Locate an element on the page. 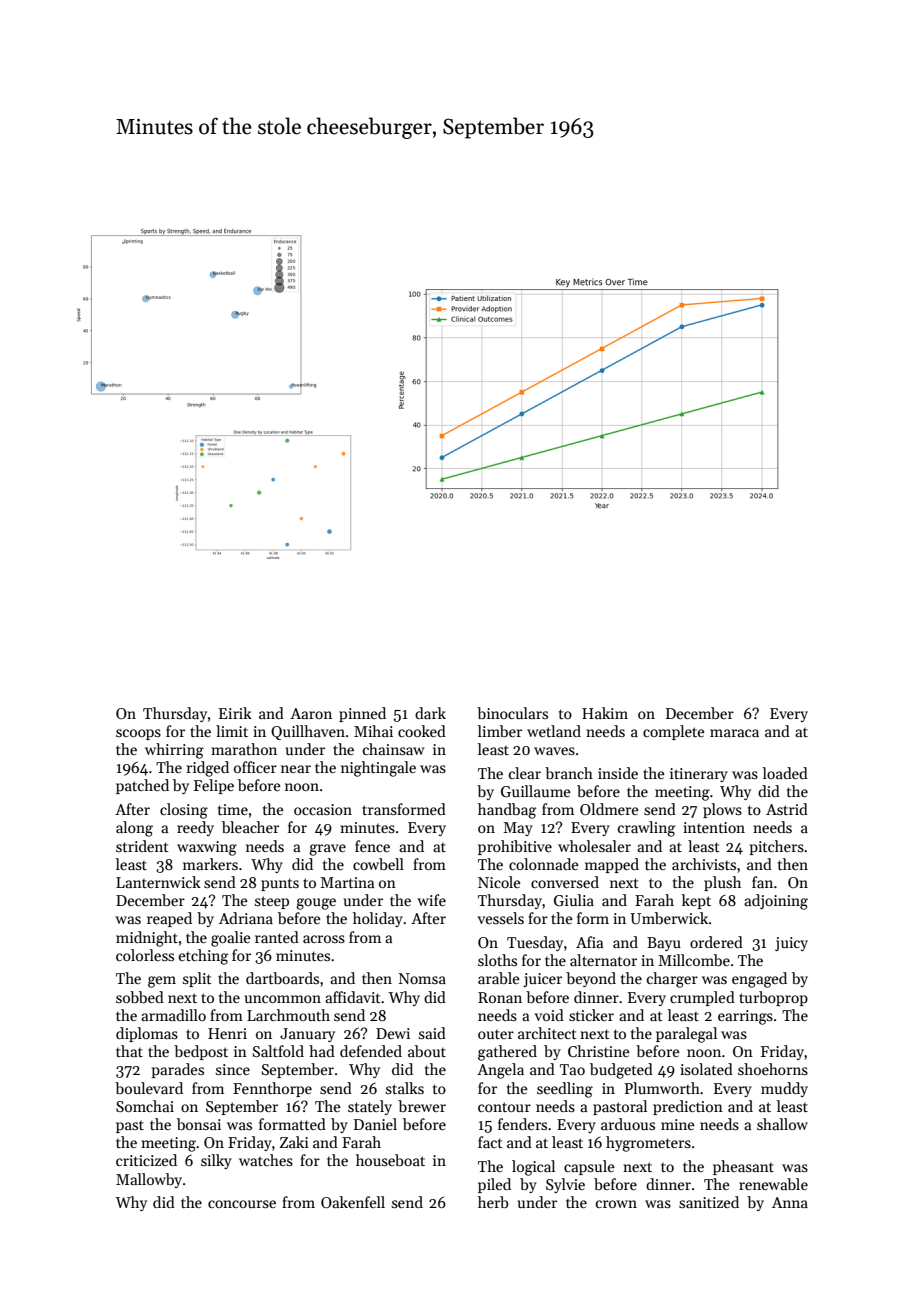 This page has height=1314, width=924. limit is located at coordinates (232, 731).
